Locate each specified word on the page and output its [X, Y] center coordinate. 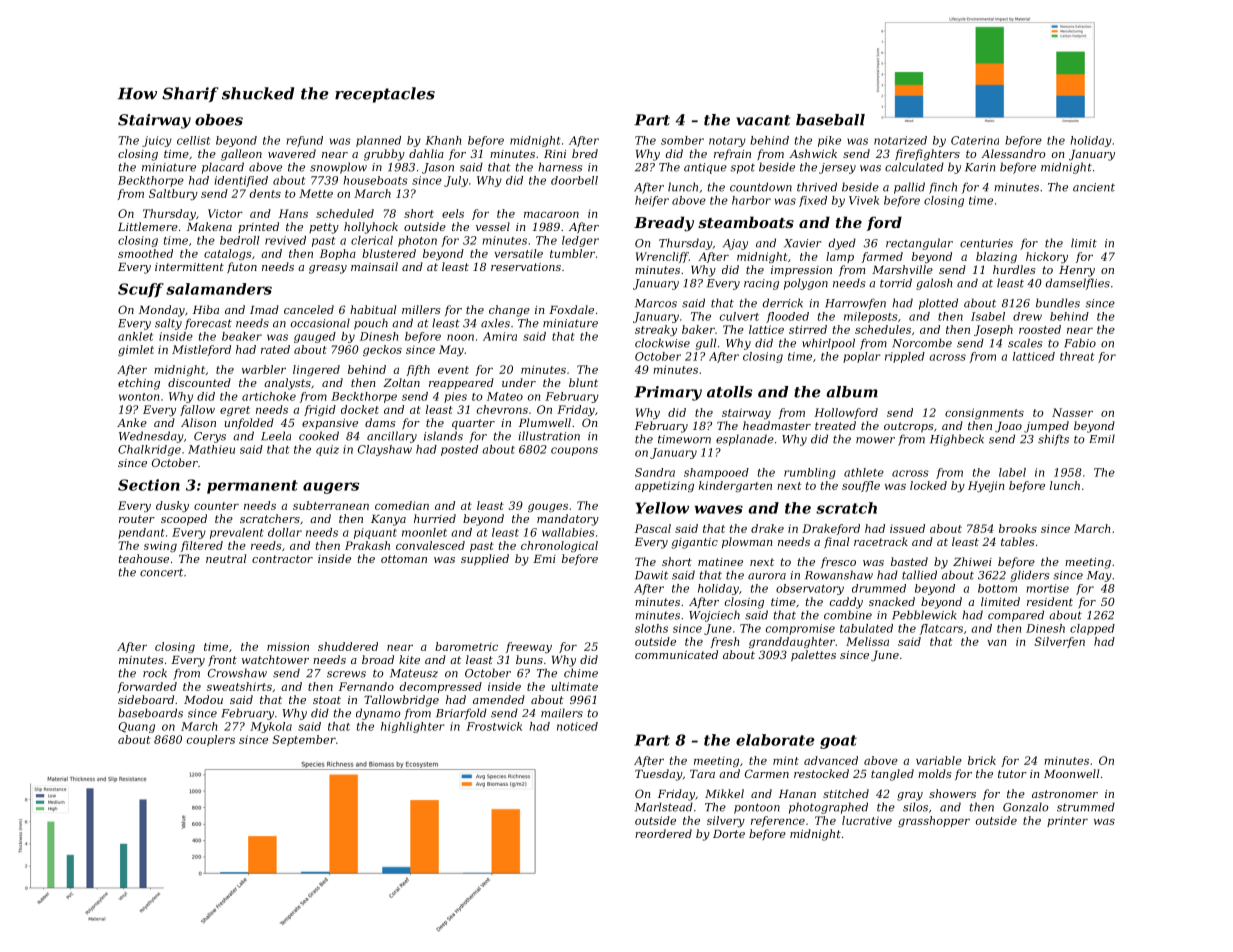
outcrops [908, 427]
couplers [211, 740]
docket [360, 409]
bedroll [240, 240]
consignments [984, 413]
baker [698, 329]
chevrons [502, 409]
